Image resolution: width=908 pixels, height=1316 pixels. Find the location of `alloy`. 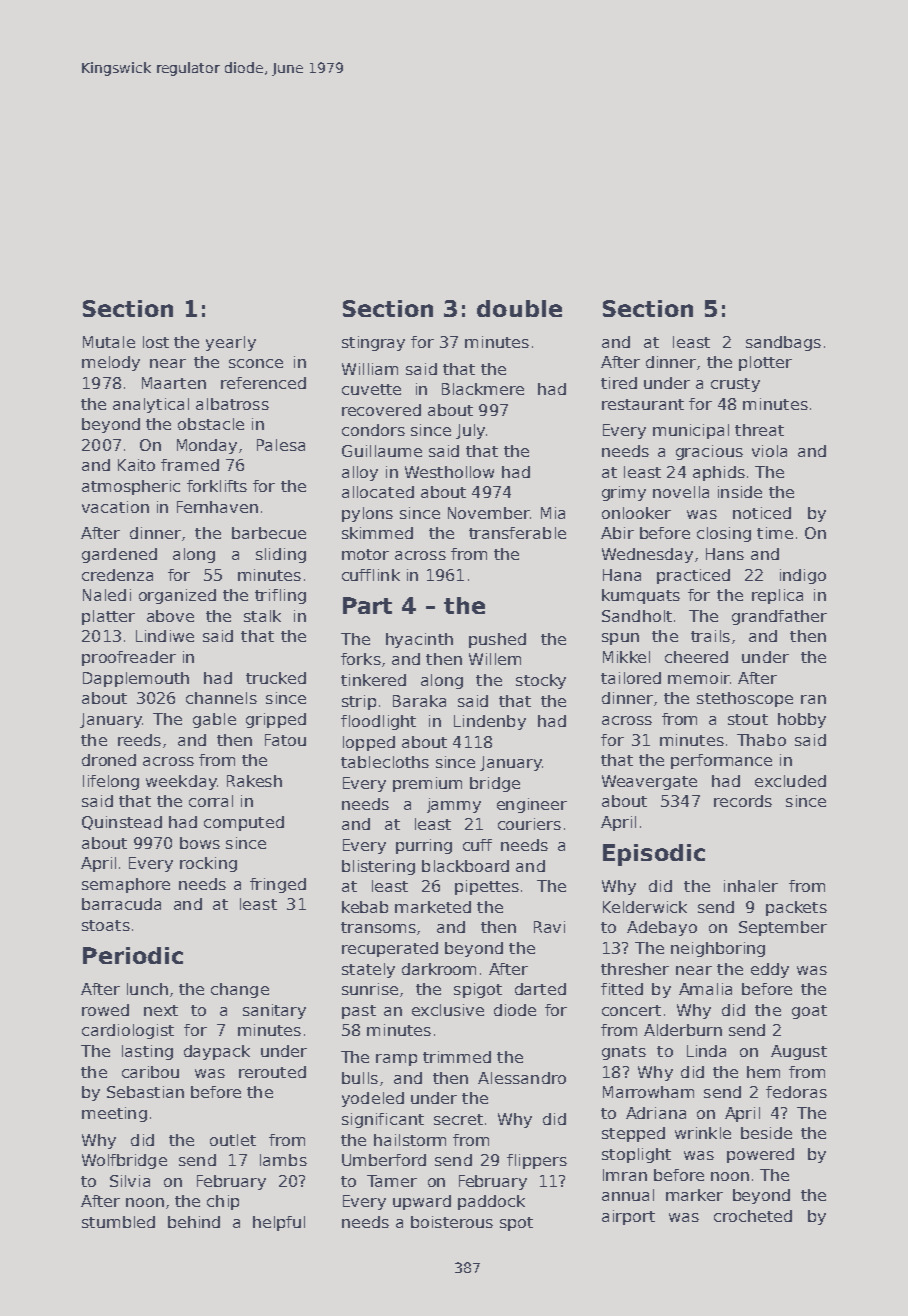

alloy is located at coordinates (360, 473).
